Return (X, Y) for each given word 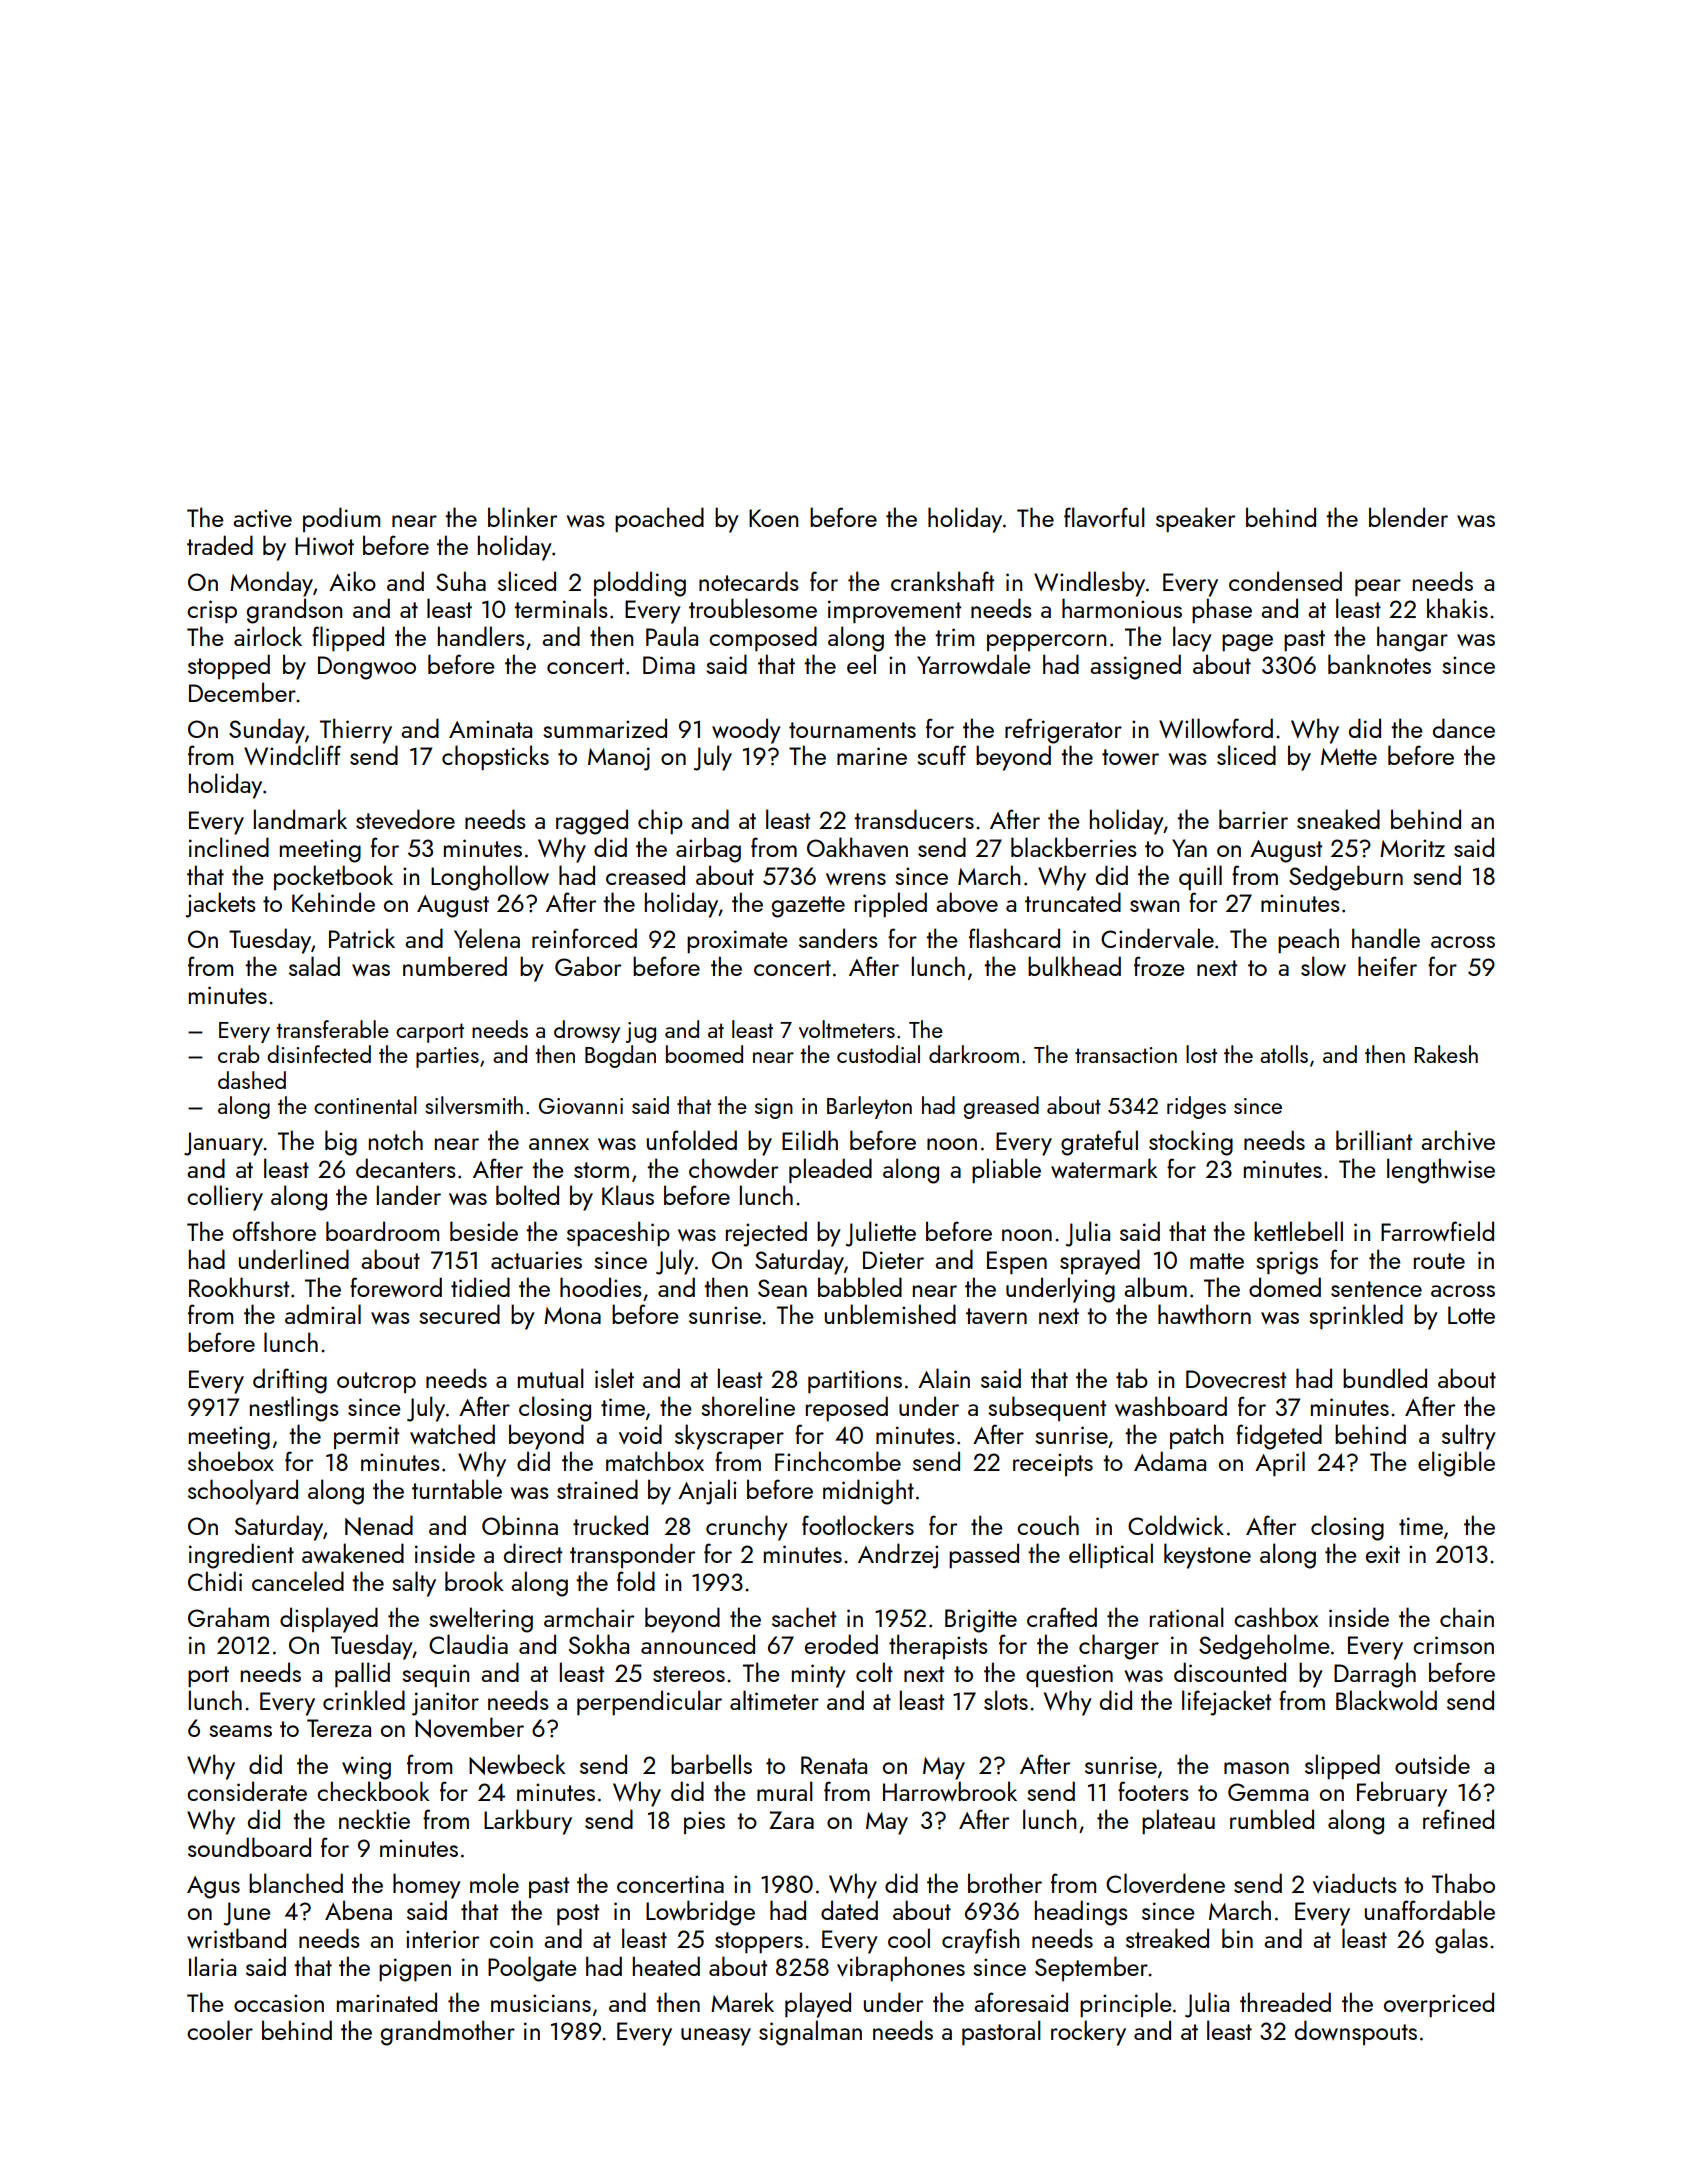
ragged (592, 822)
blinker (522, 517)
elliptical (1111, 1555)
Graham (228, 1617)
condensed (1285, 581)
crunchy (747, 1528)
